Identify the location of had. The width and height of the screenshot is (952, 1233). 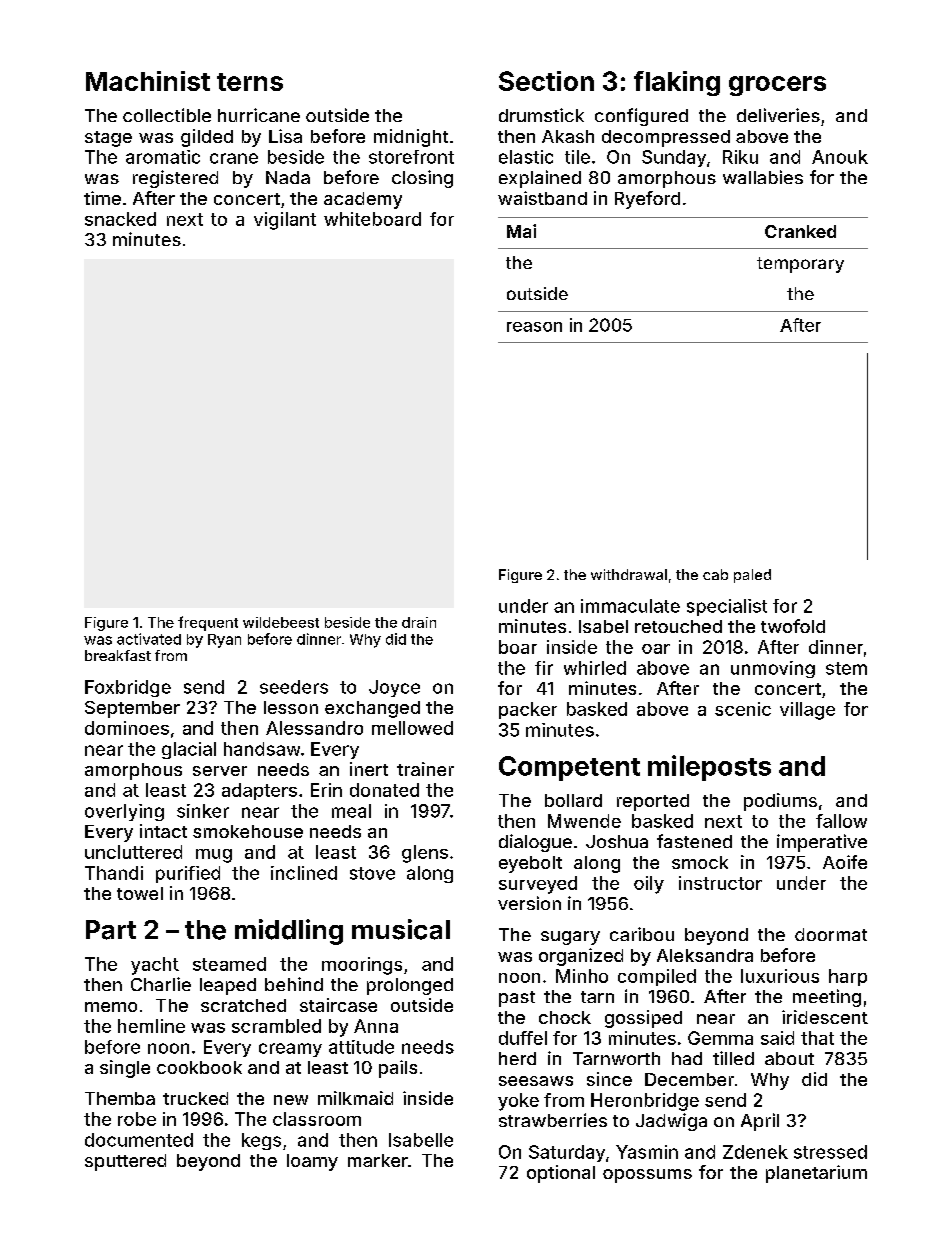
(687, 1058).
